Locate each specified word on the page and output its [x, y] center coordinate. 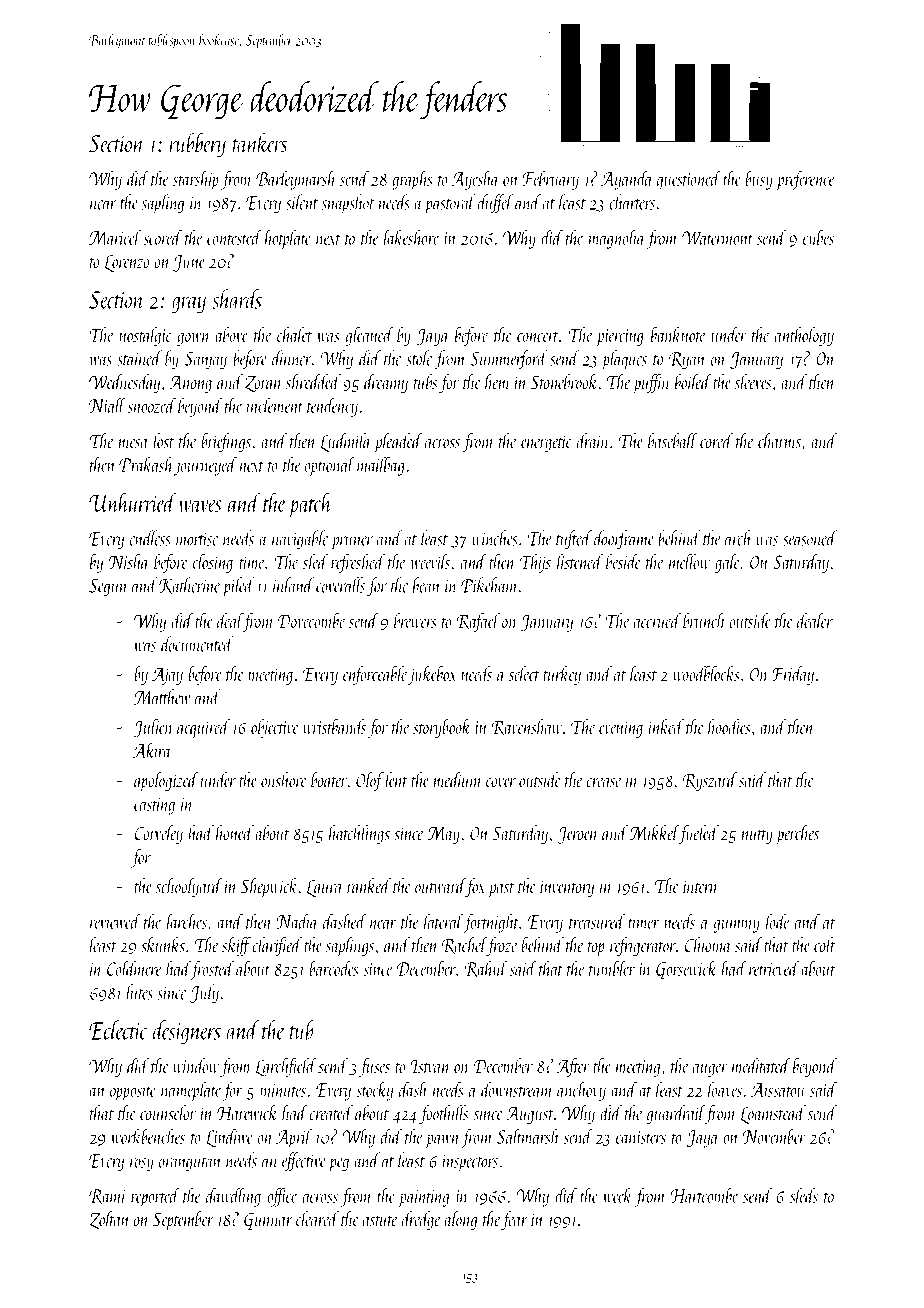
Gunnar [268, 1221]
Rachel [464, 946]
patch [310, 505]
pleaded [398, 443]
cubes [818, 237]
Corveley [159, 834]
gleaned [369, 336]
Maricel [115, 237]
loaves [725, 1089]
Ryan [687, 361]
